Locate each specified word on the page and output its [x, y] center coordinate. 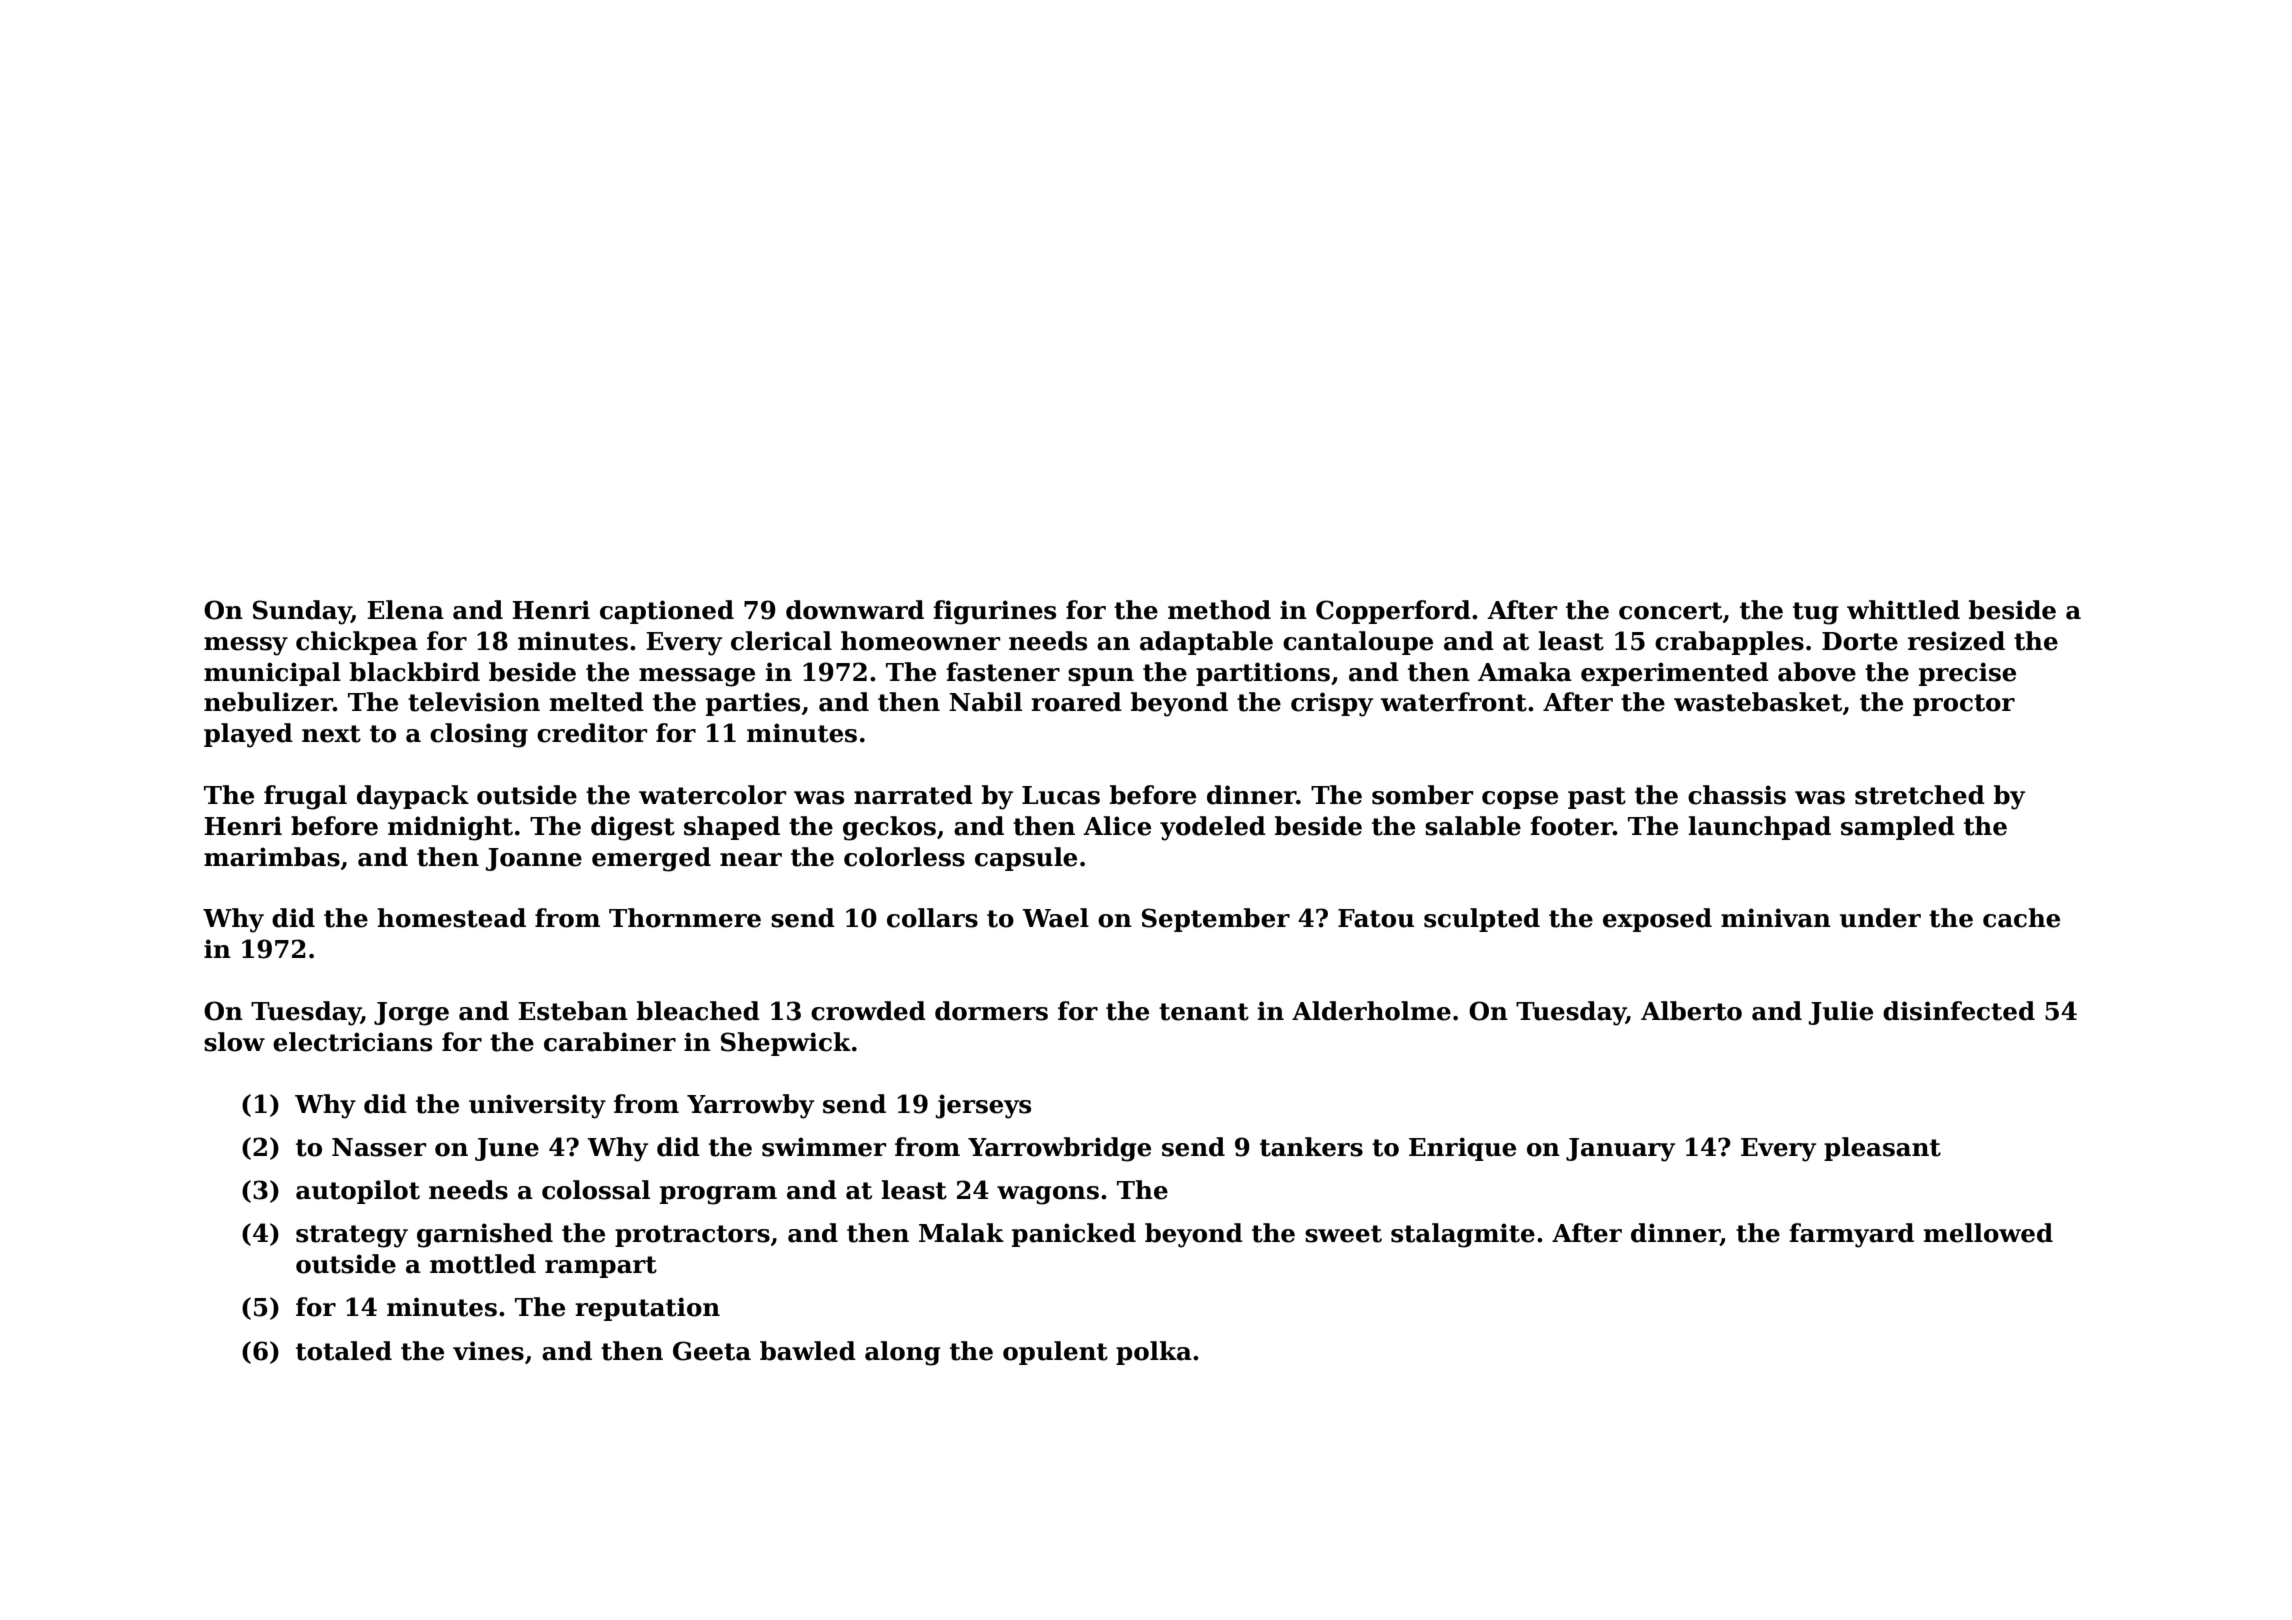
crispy [1332, 704]
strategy [352, 1236]
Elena [405, 610]
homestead [451, 918]
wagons [1048, 1195]
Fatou [1376, 918]
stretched [1920, 795]
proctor [1964, 705]
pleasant [1882, 1149]
